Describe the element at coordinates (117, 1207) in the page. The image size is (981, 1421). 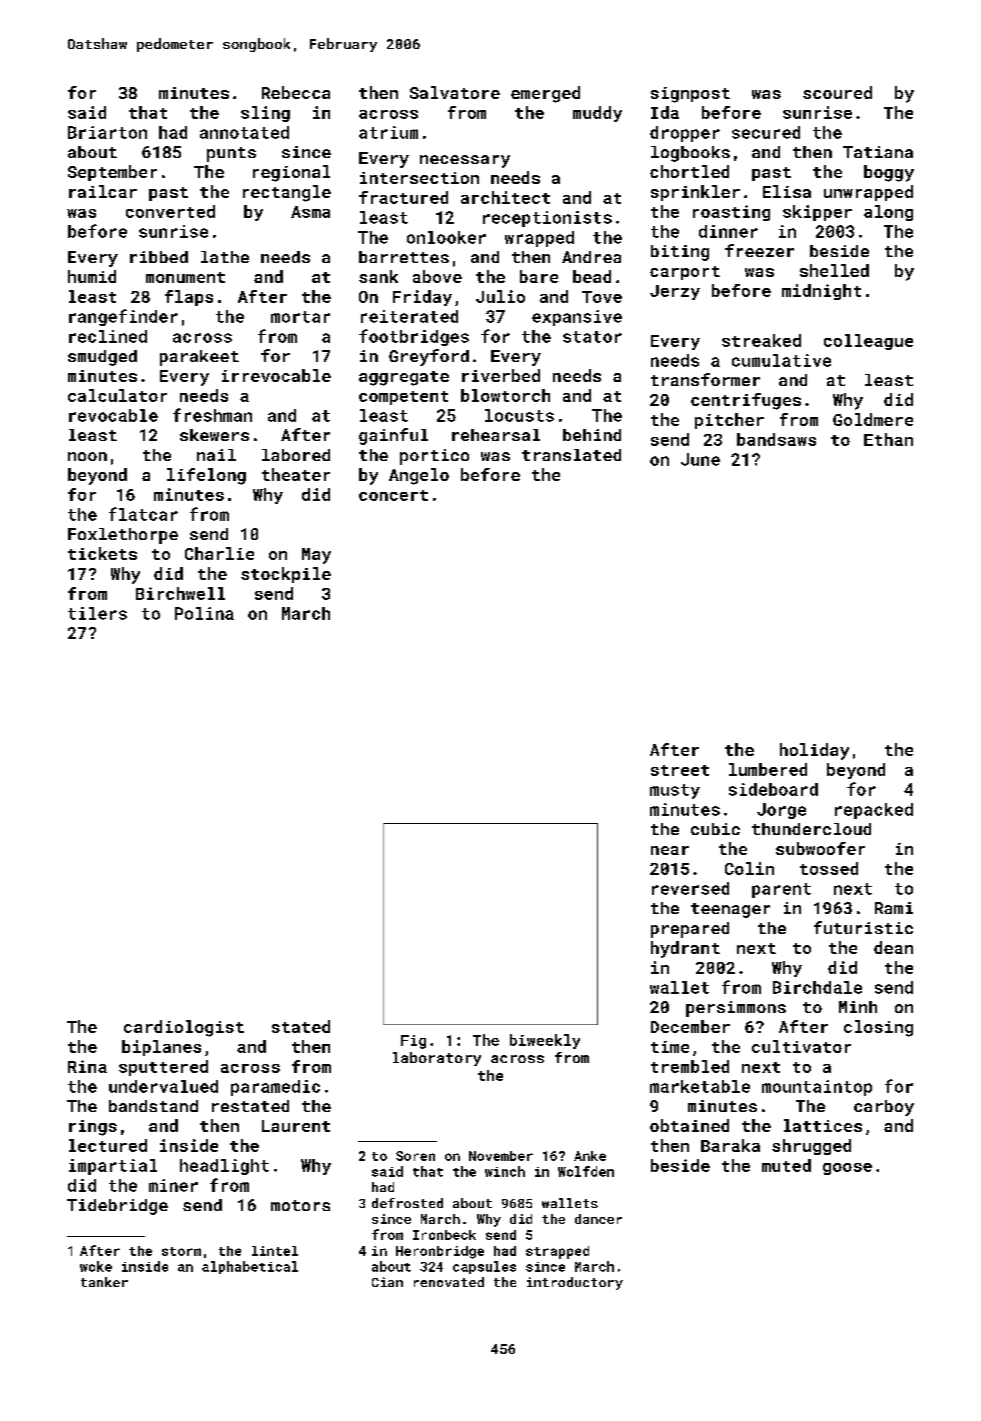
I see `Tidebridge` at that location.
